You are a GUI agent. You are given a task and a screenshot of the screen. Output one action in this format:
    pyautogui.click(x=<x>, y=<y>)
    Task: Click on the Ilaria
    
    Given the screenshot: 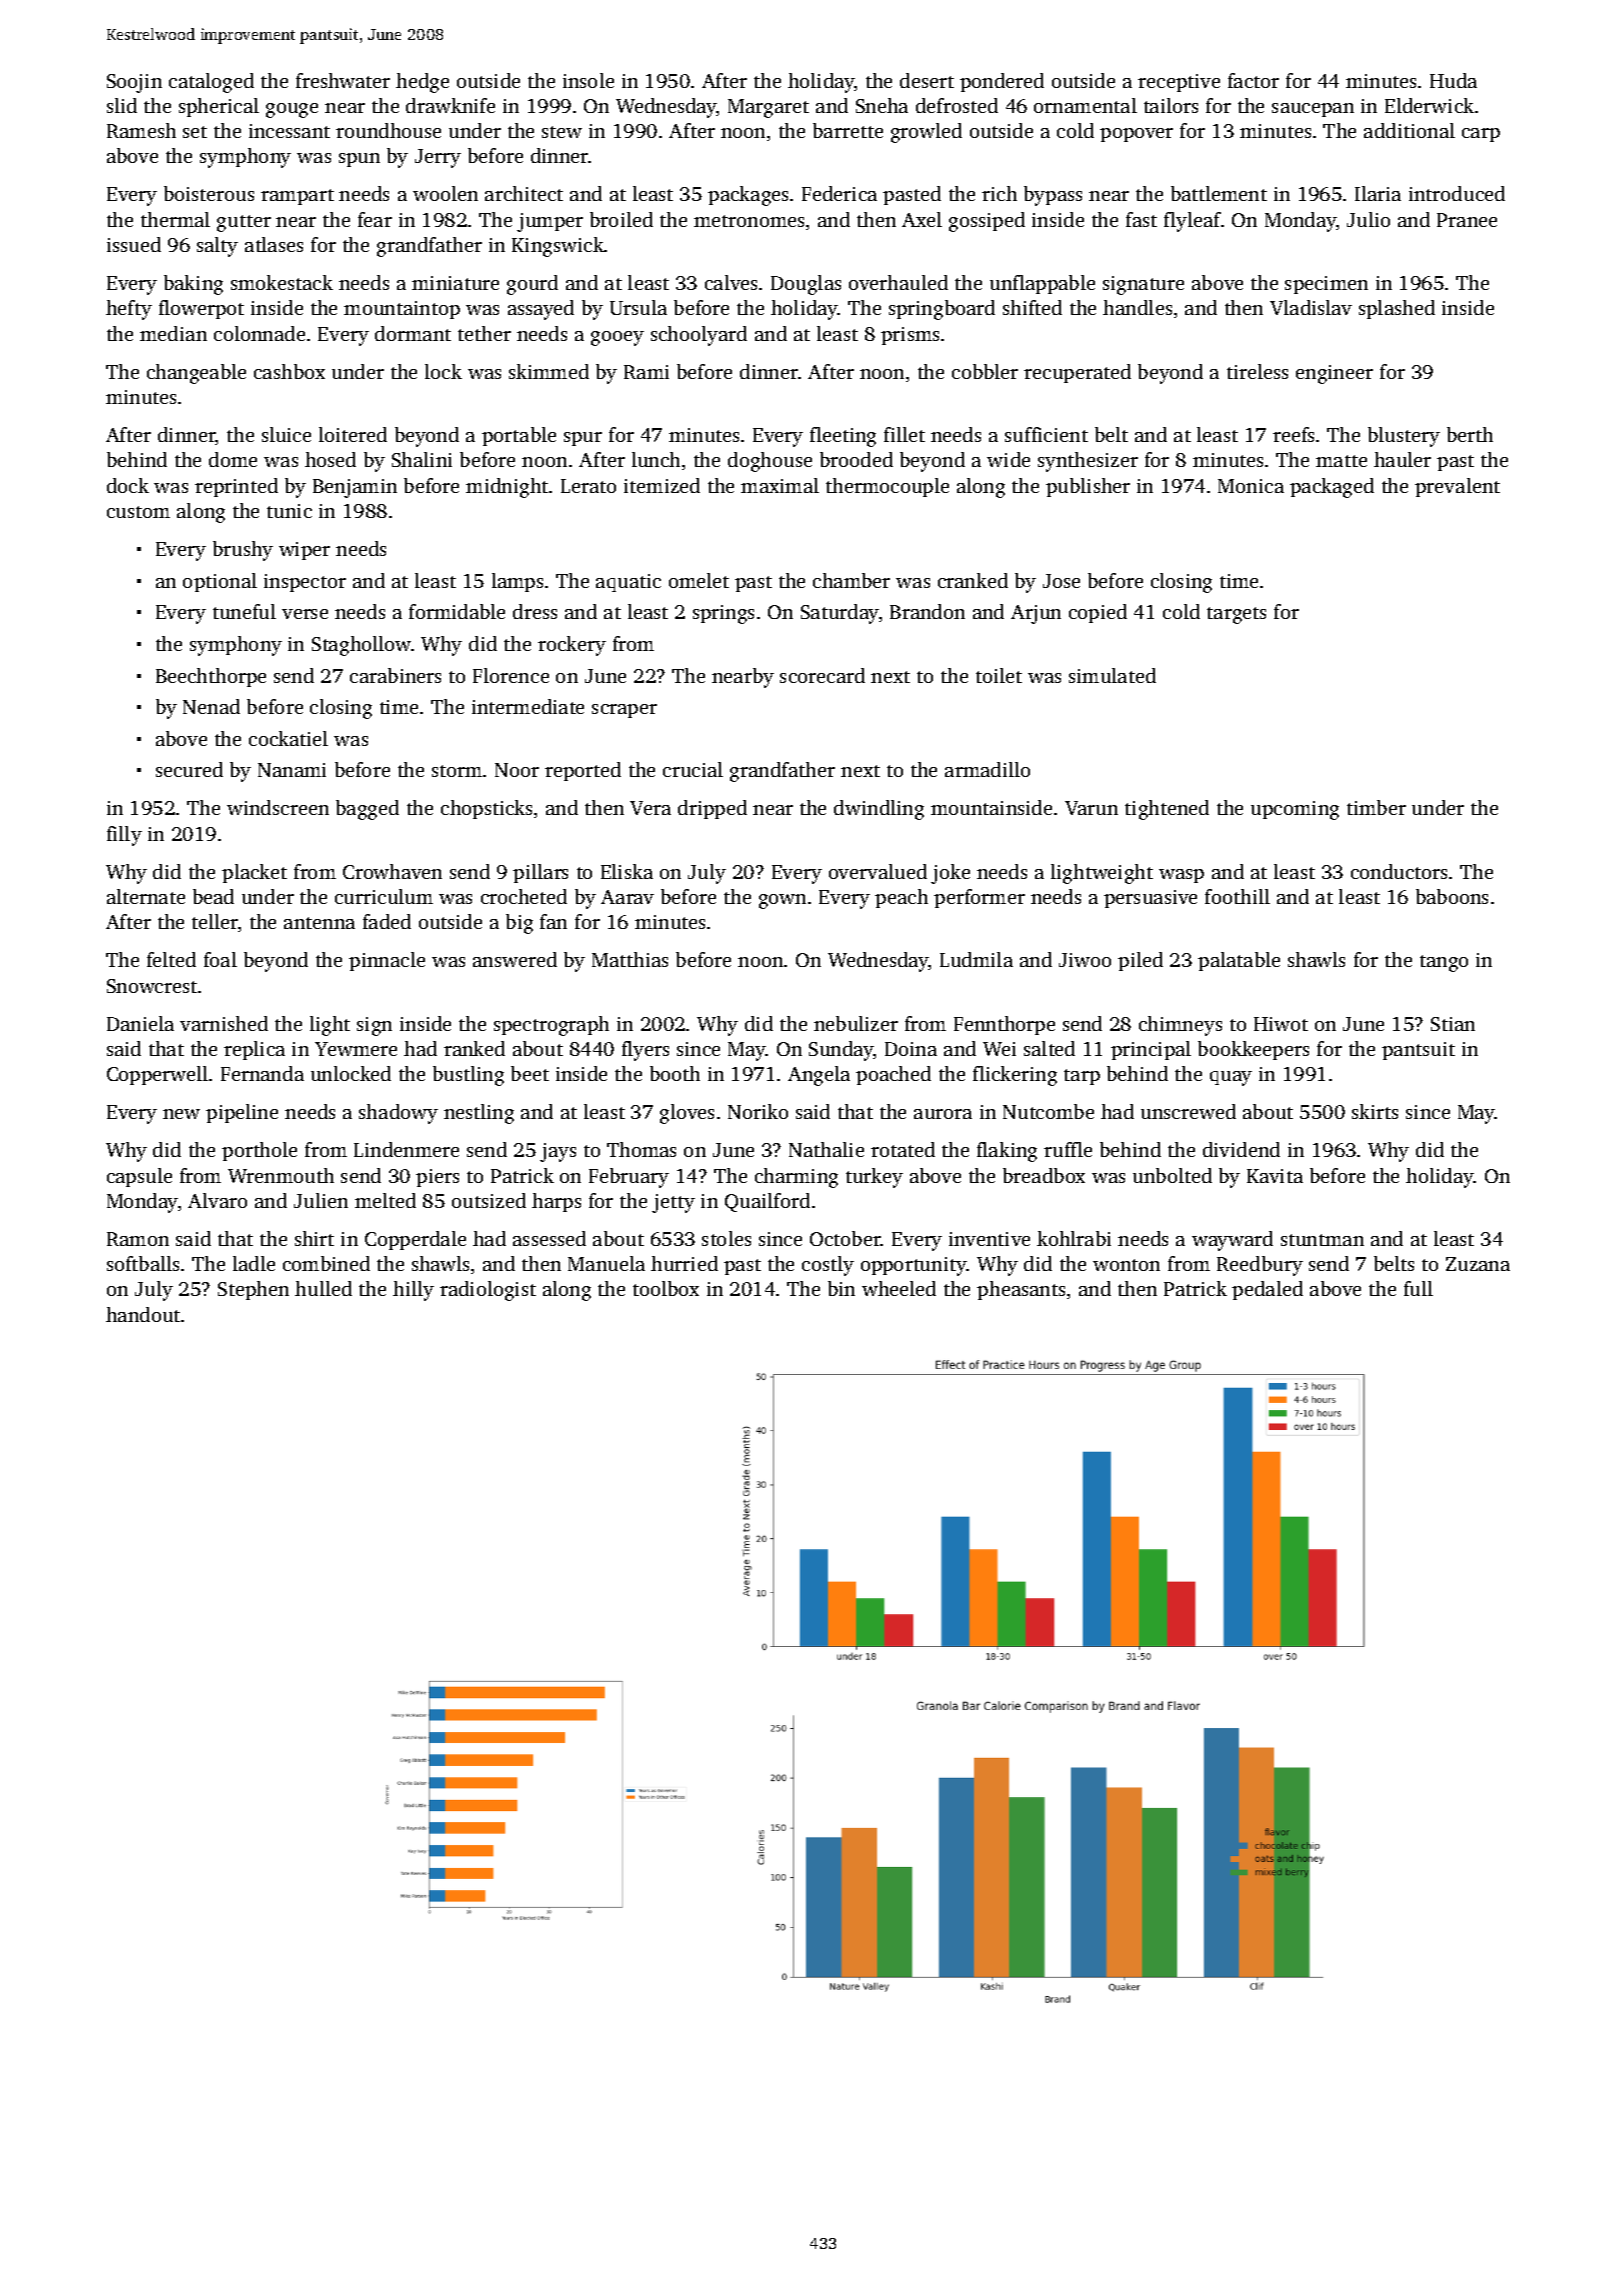 What is the action you would take?
    pyautogui.click(x=1378, y=193)
